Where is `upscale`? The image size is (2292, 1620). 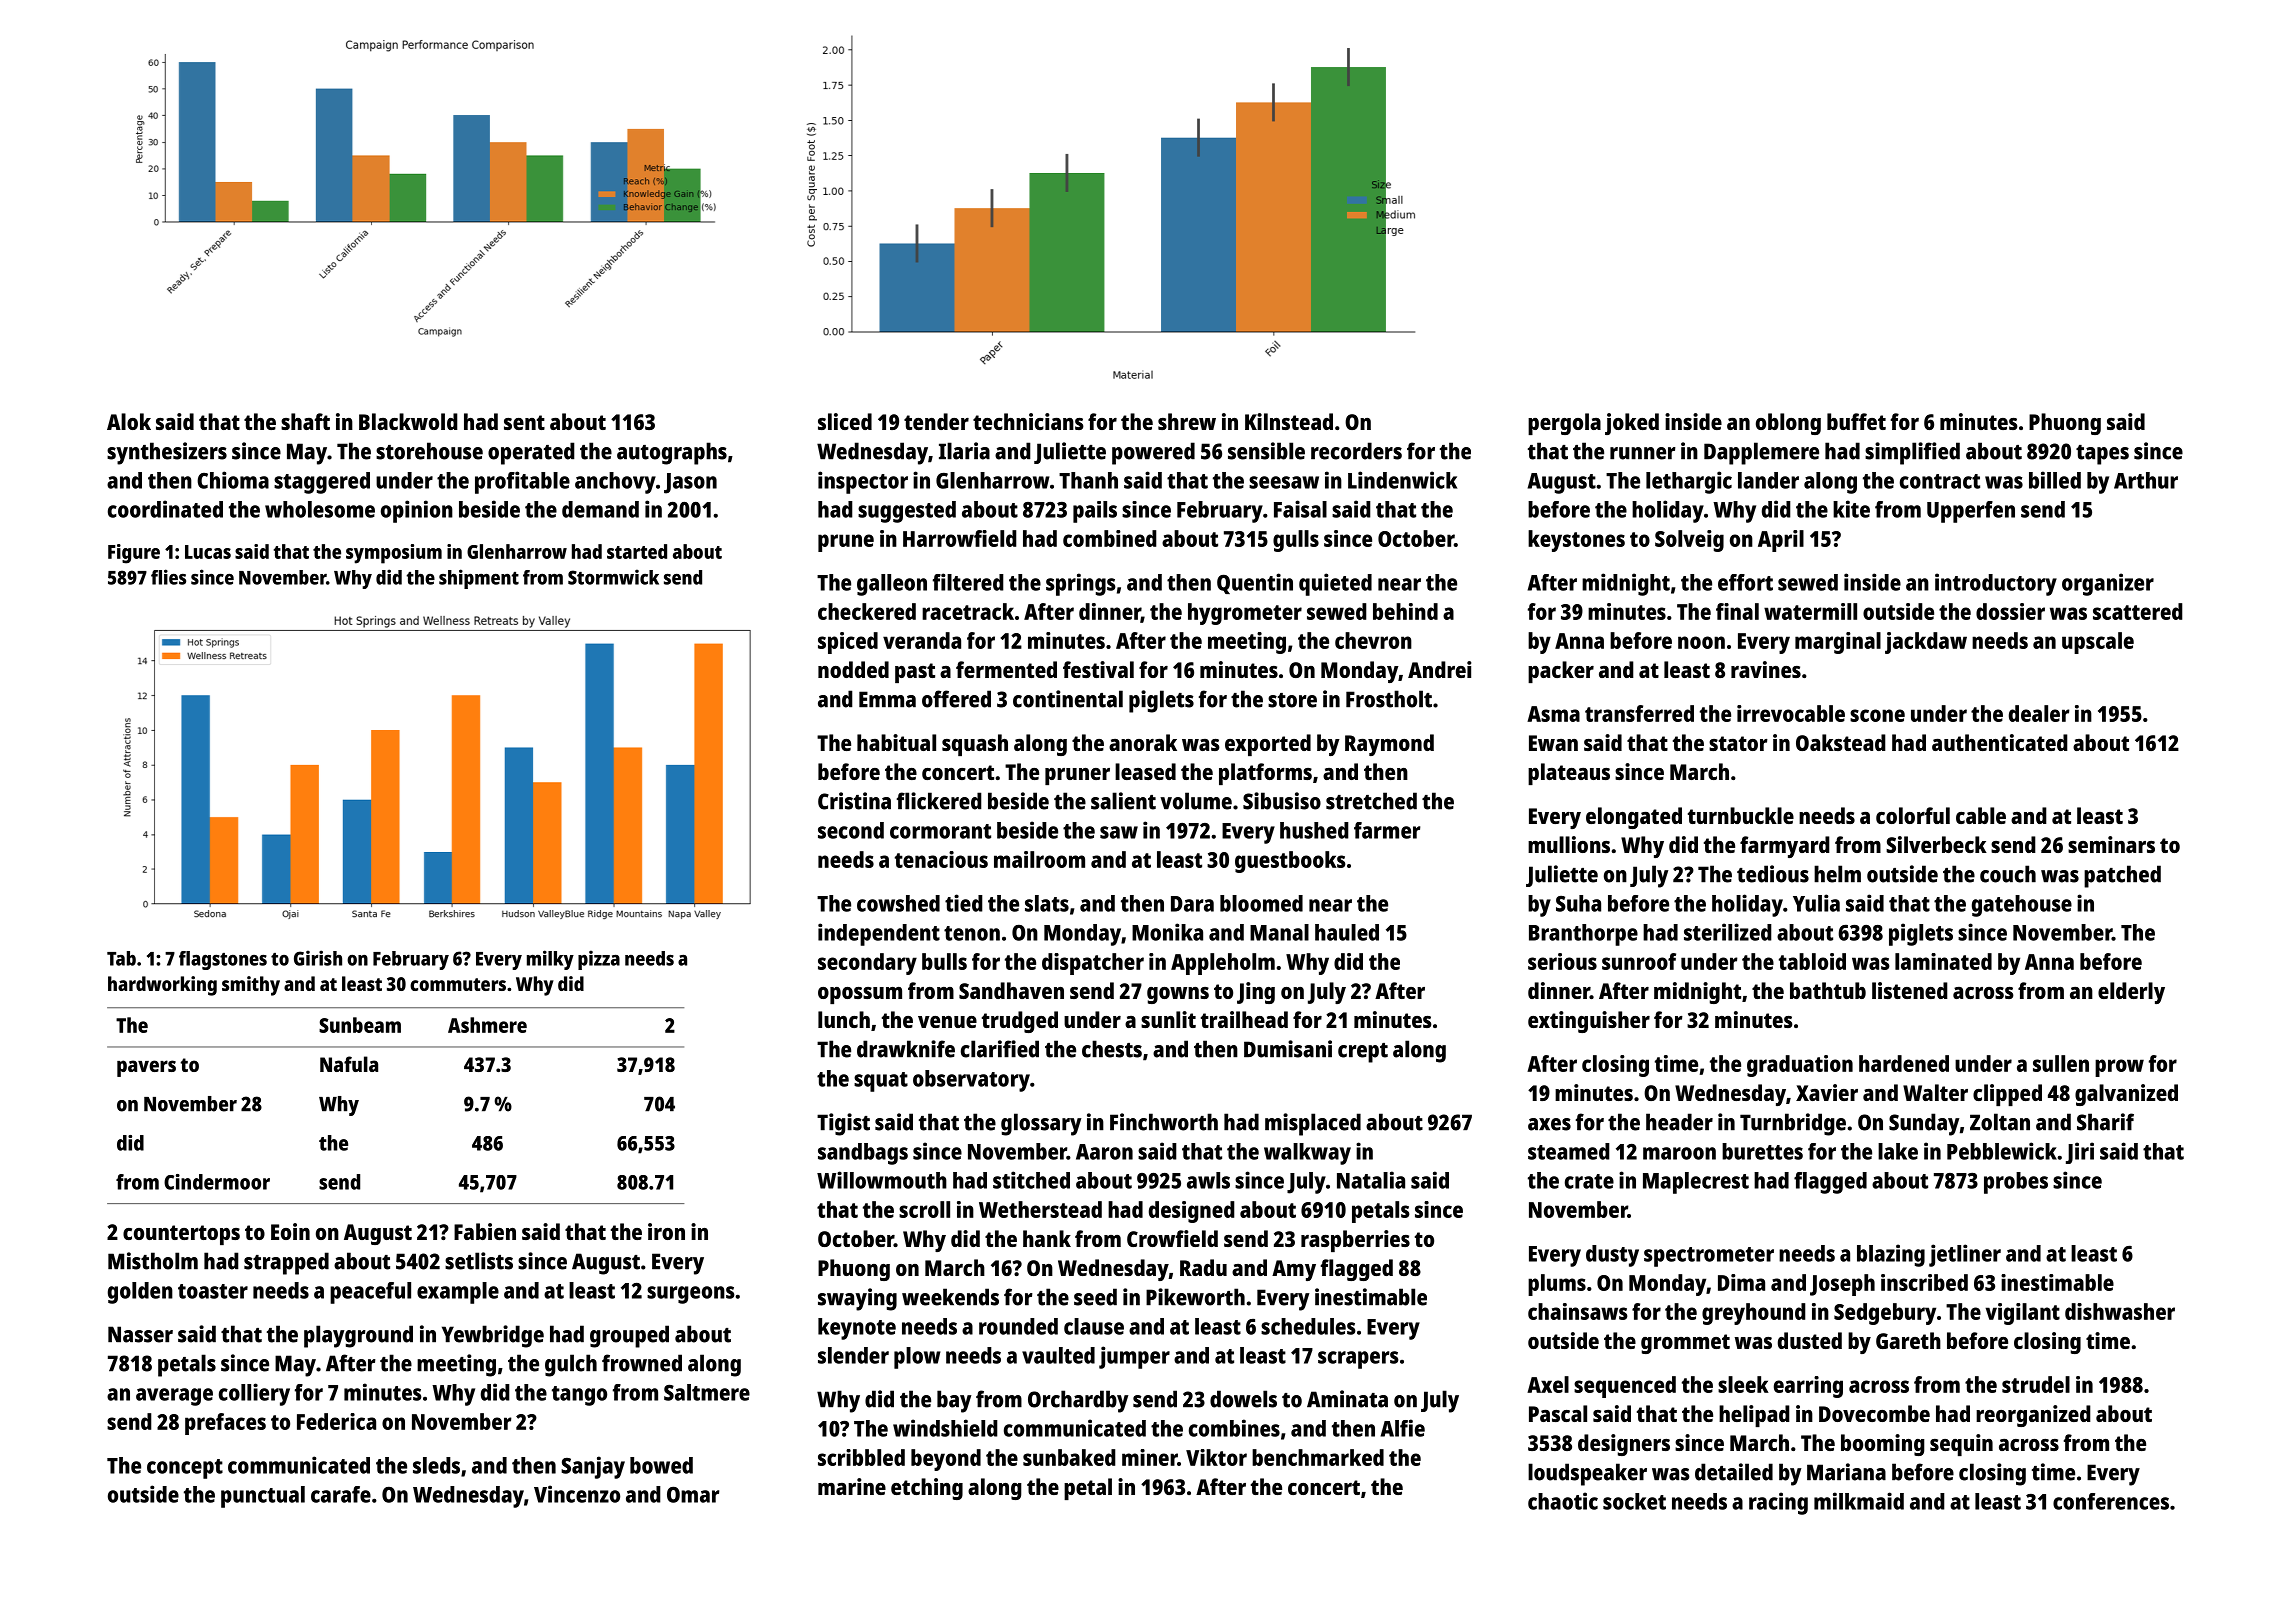
upscale is located at coordinates (2098, 643).
